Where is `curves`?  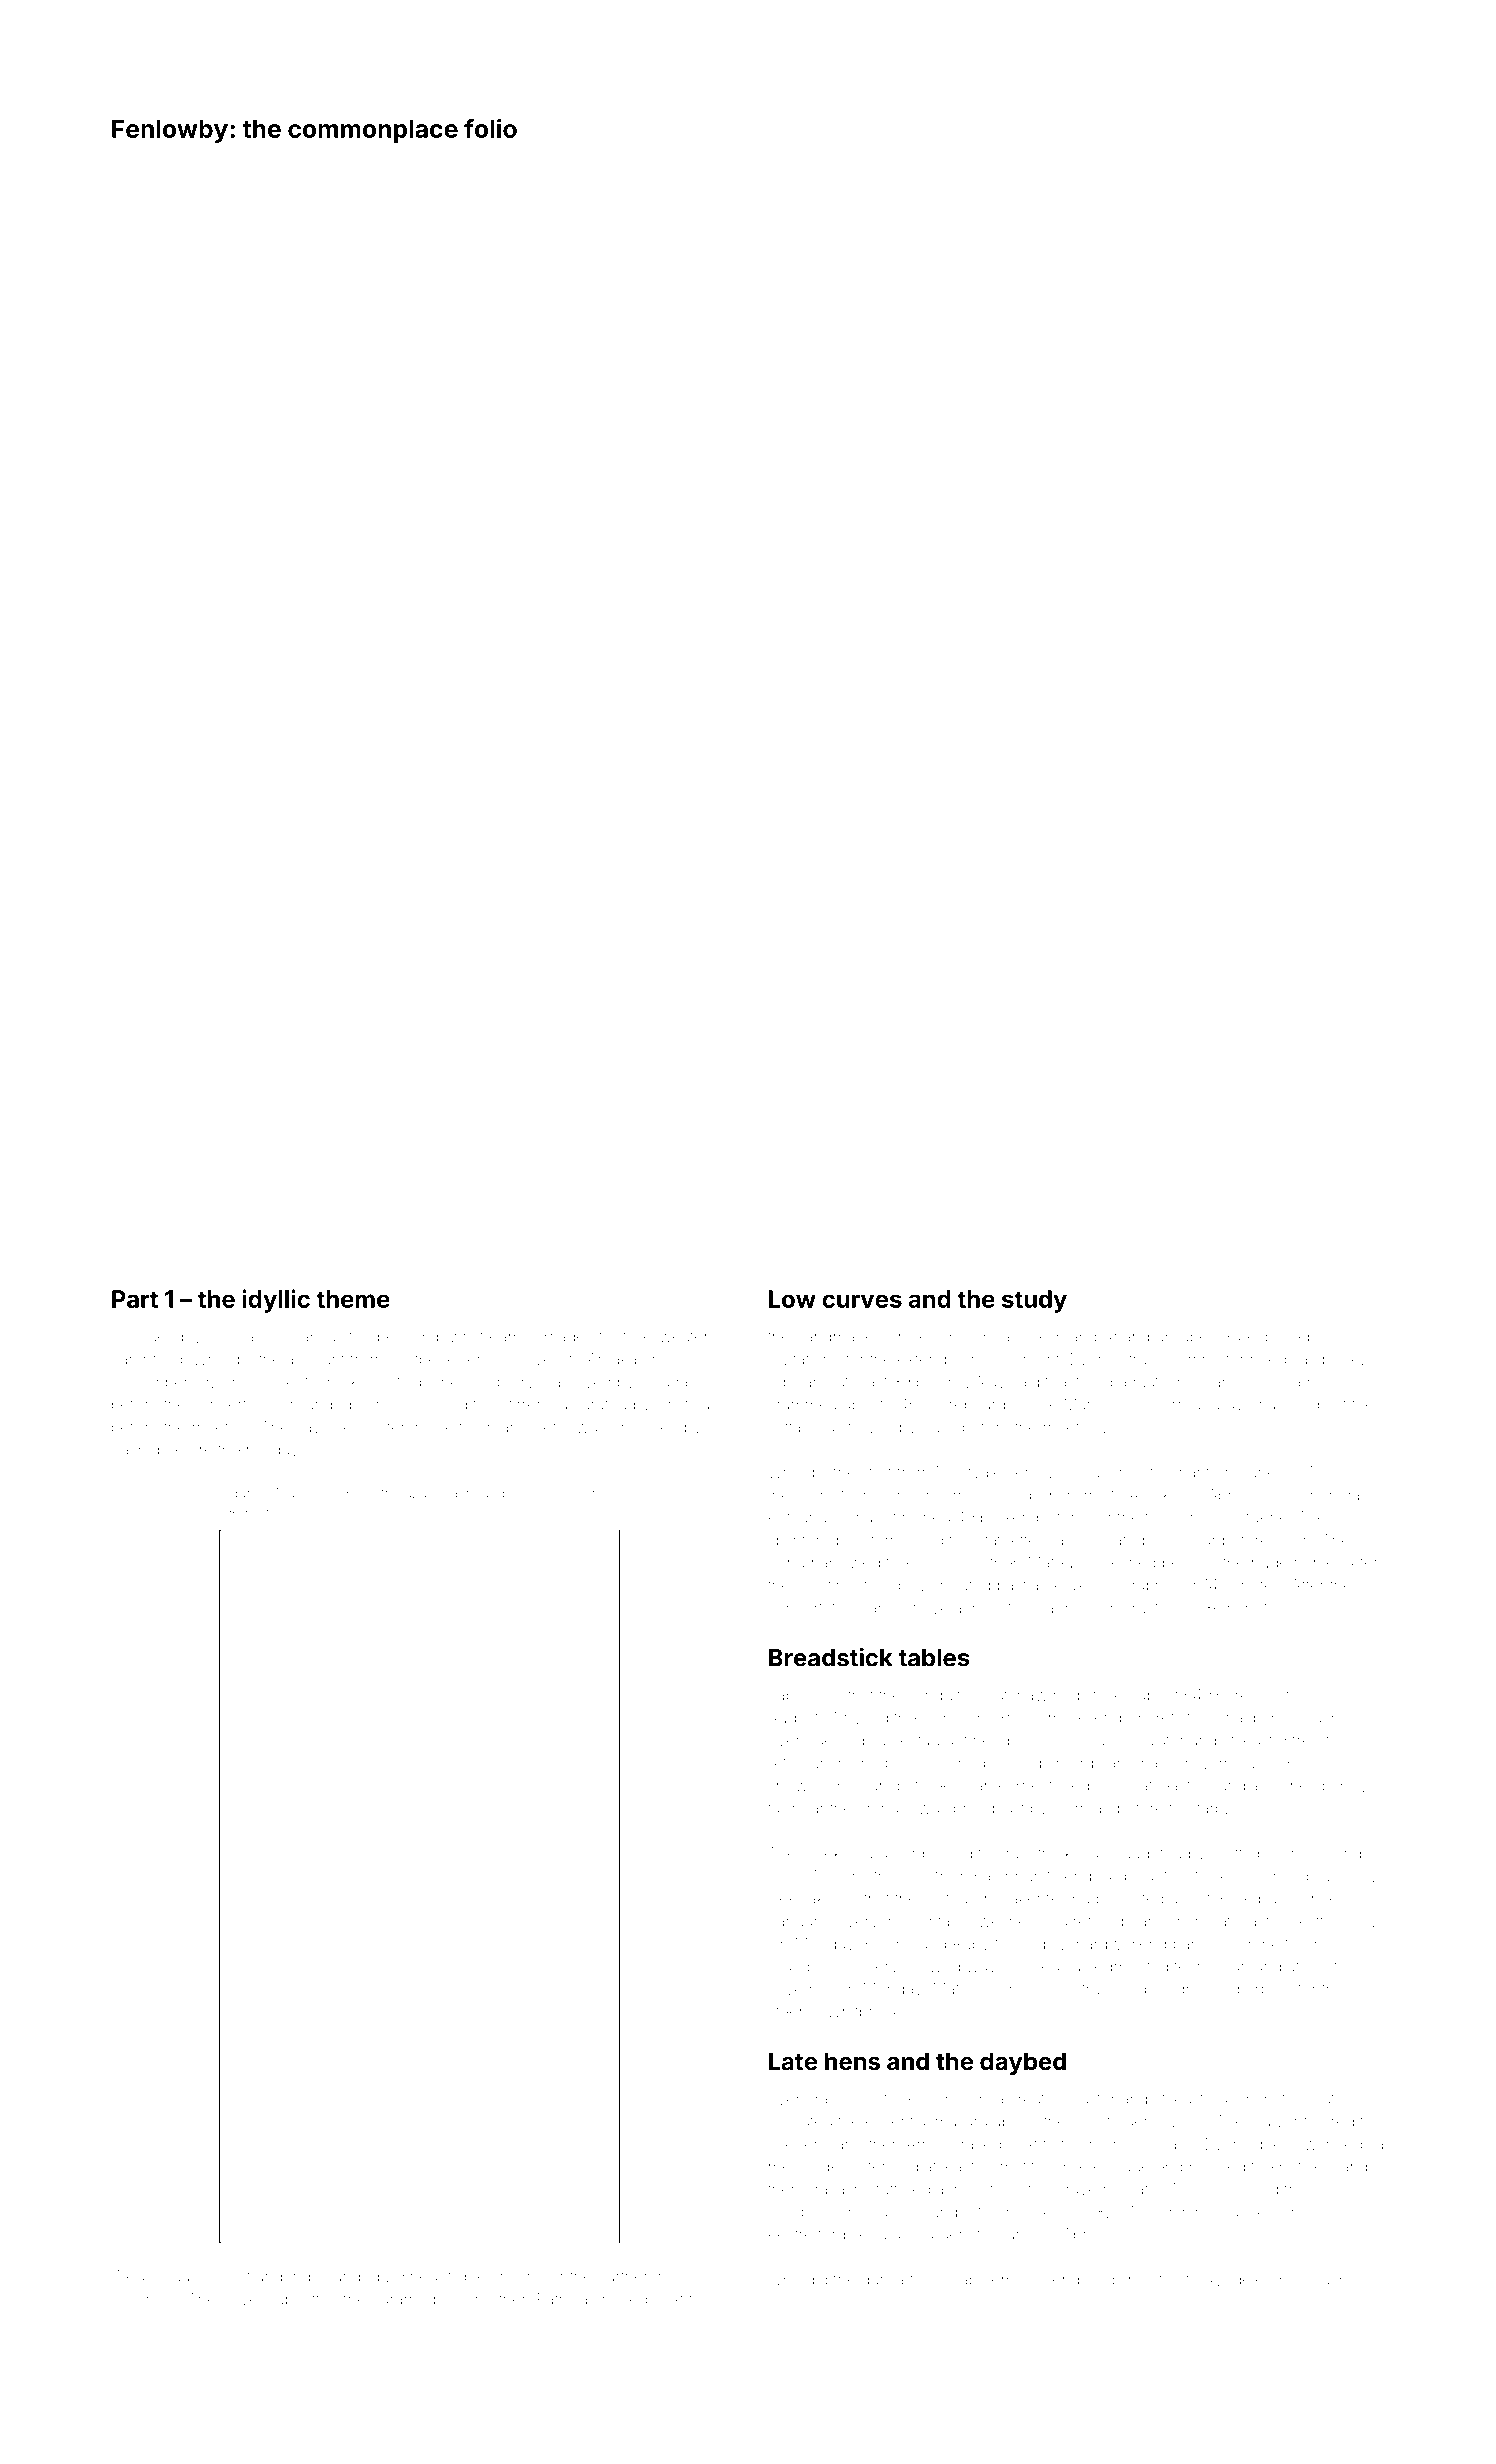 curves is located at coordinates (862, 1301).
